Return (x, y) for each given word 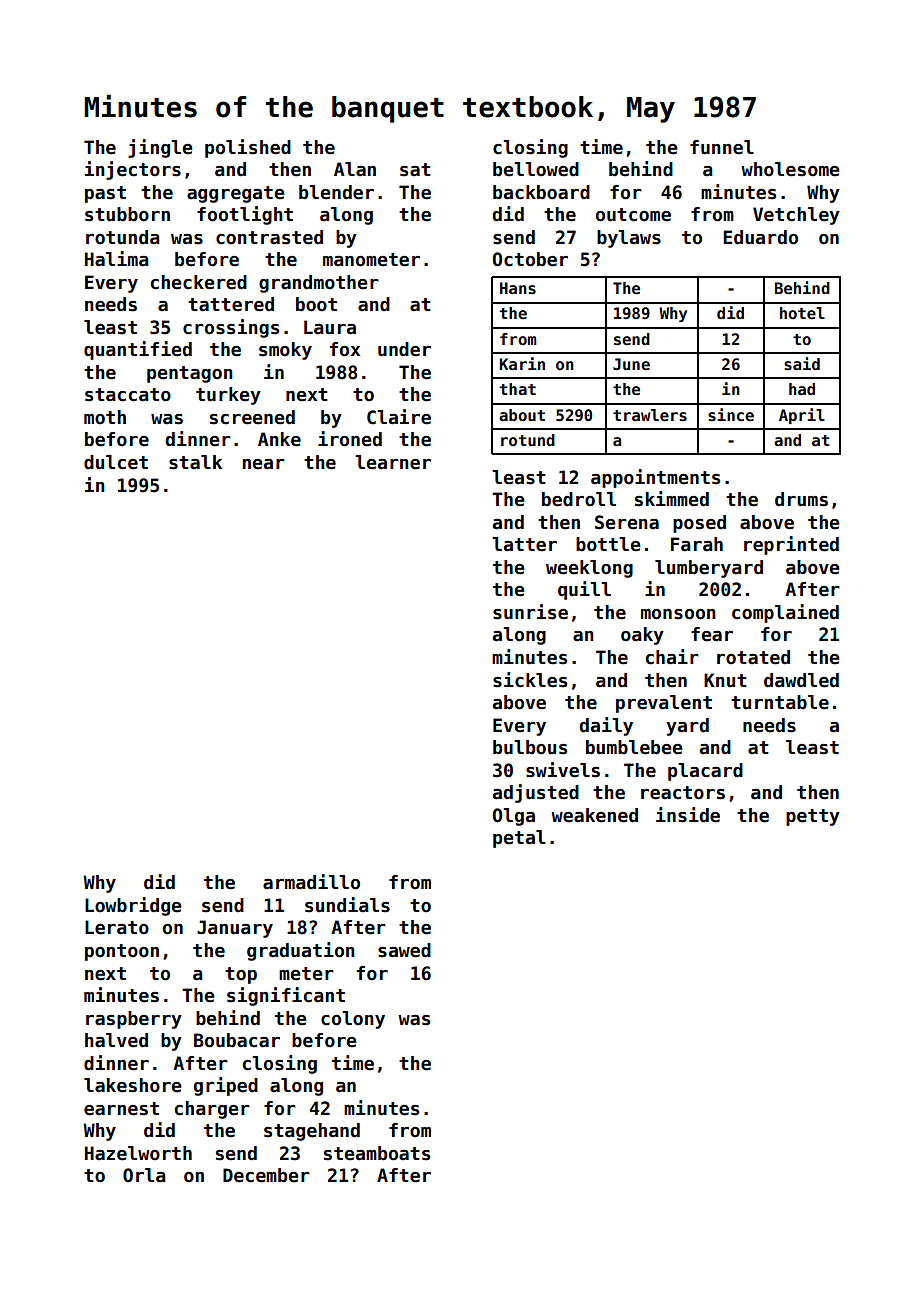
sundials (347, 905)
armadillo (311, 882)
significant (286, 996)
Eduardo (760, 237)
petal (519, 839)
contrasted (269, 237)
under (404, 349)
